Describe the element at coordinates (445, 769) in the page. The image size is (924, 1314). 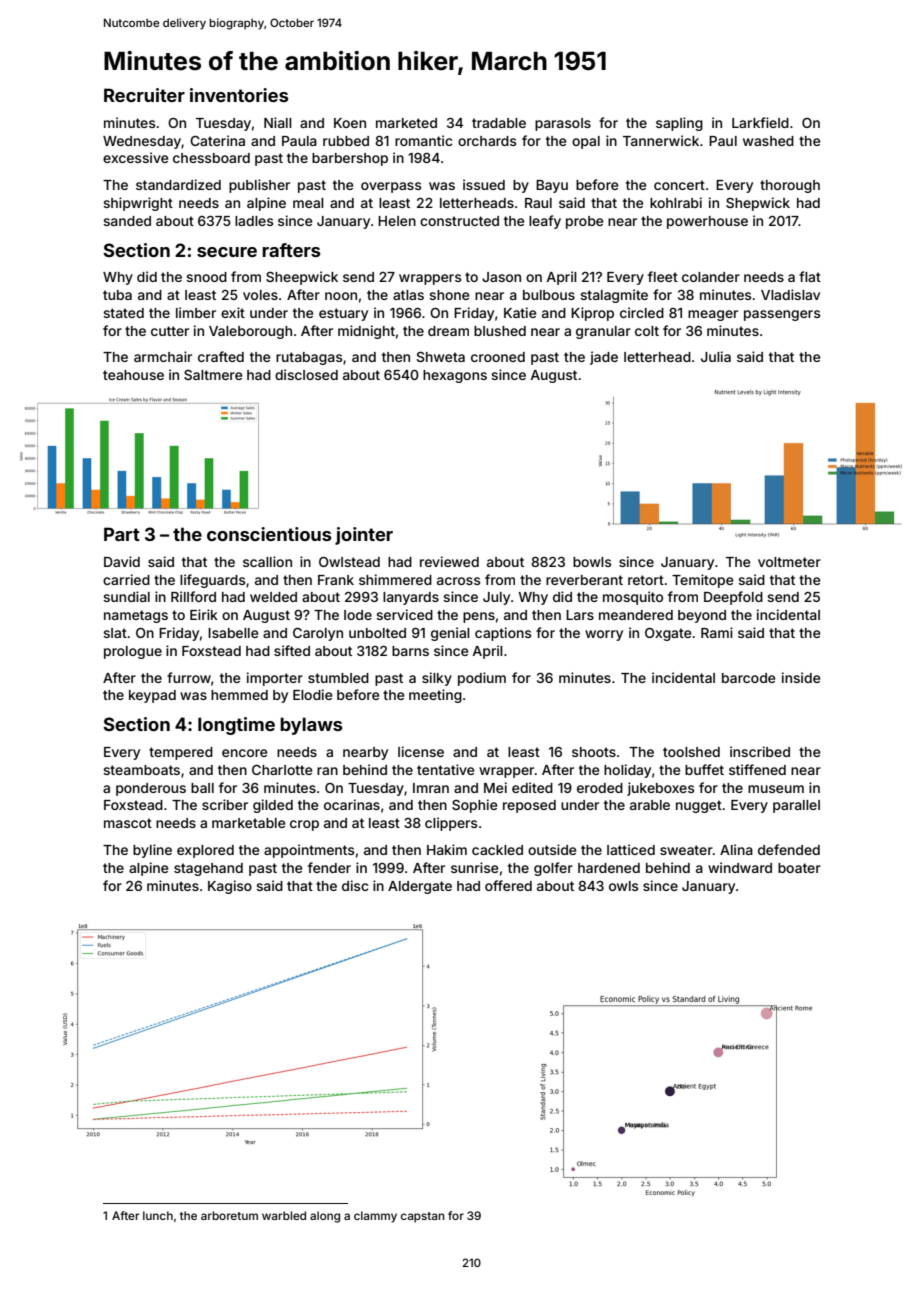
I see `tentative` at that location.
